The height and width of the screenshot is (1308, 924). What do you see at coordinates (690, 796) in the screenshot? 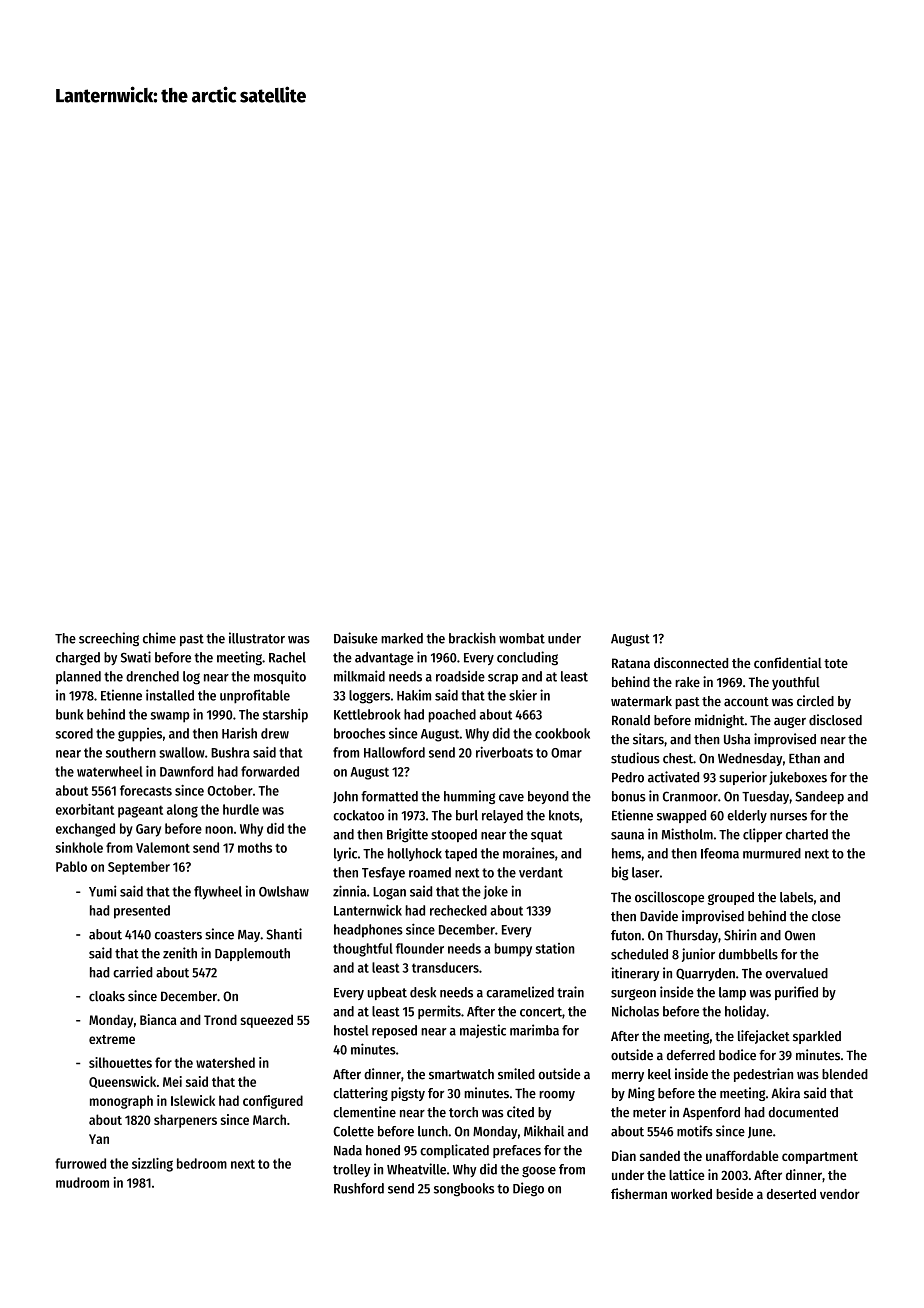
I see `Cranmoor` at bounding box center [690, 796].
